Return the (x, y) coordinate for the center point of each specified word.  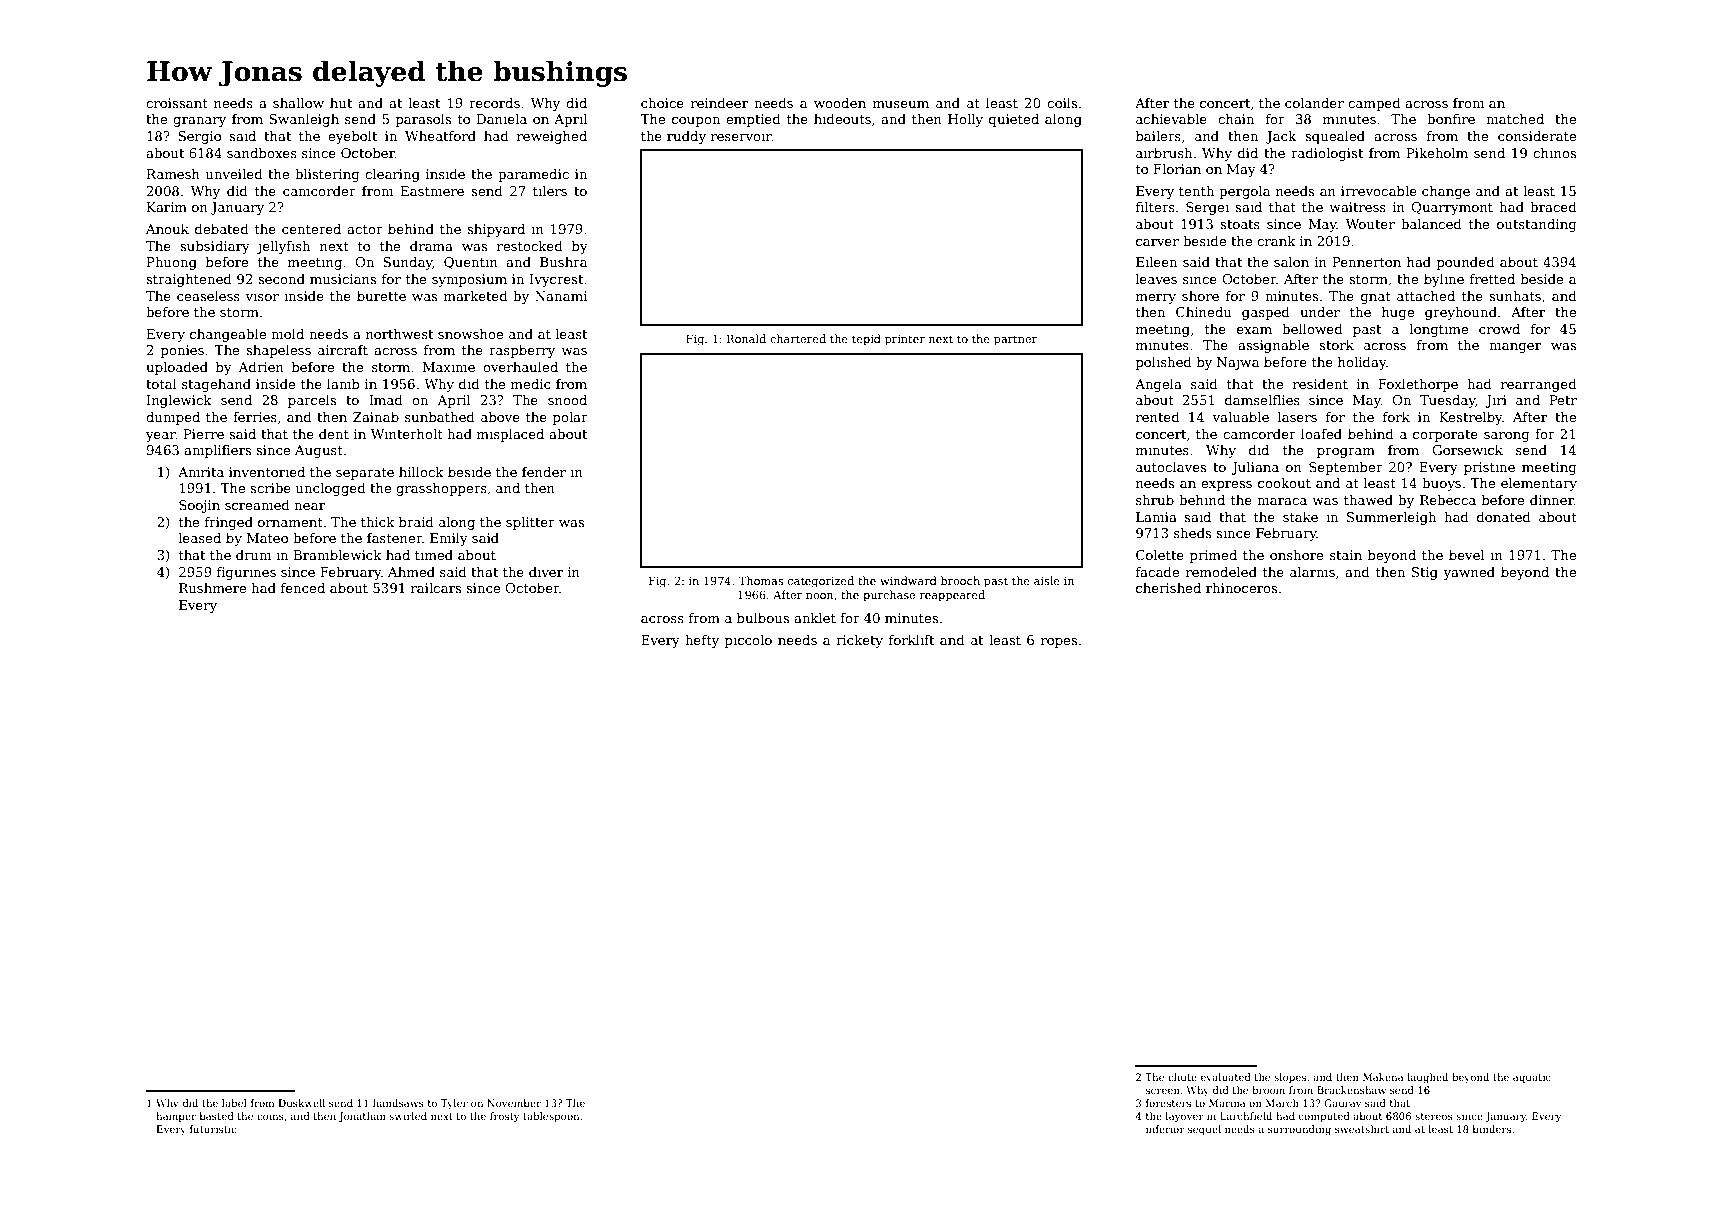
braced (1553, 207)
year (161, 437)
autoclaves (1171, 467)
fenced (303, 588)
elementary (1539, 484)
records (494, 103)
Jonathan (362, 1117)
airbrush (1164, 153)
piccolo (748, 641)
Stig (1425, 573)
